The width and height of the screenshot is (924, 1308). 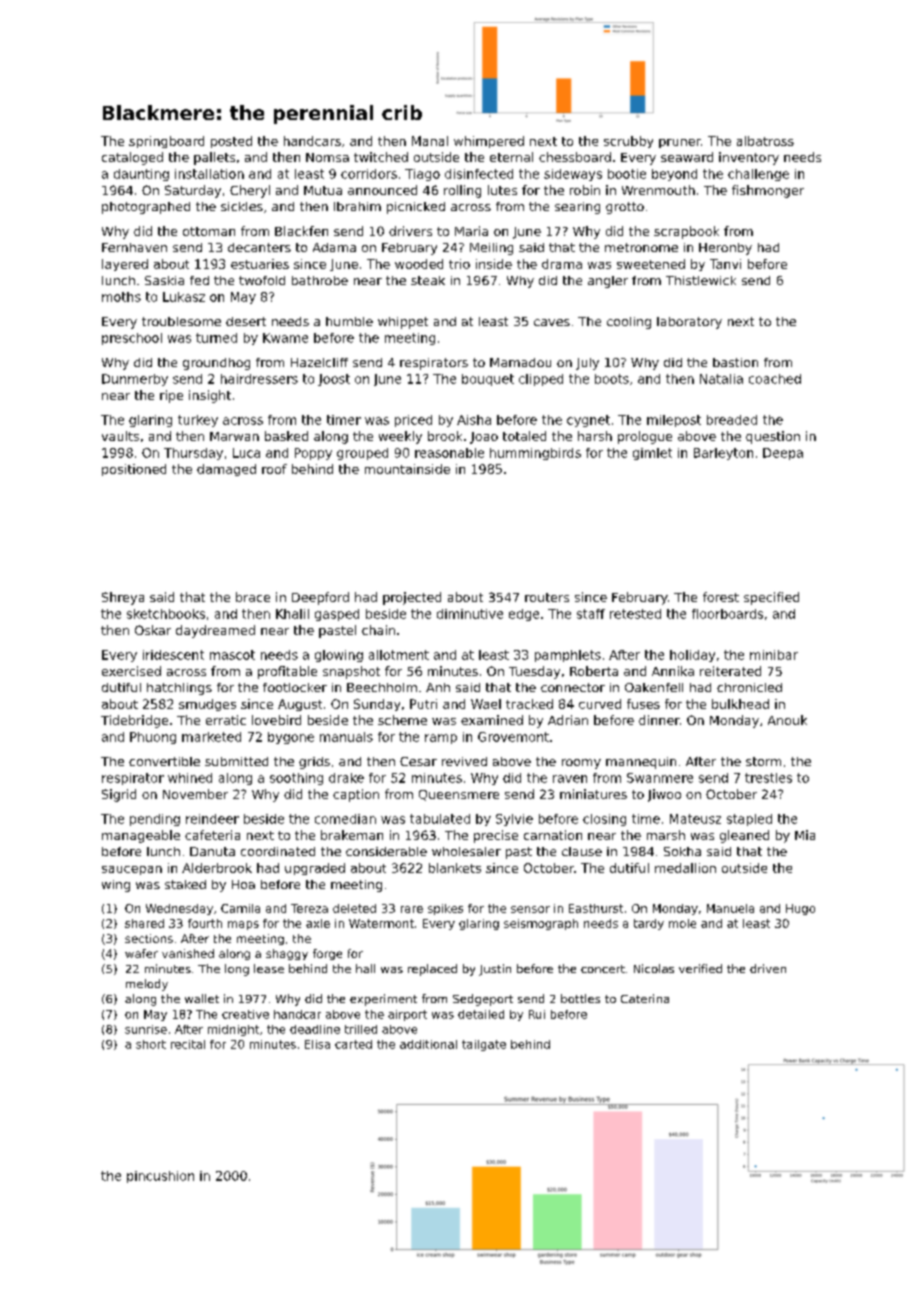 What do you see at coordinates (327, 157) in the screenshot?
I see `Nomsa` at bounding box center [327, 157].
